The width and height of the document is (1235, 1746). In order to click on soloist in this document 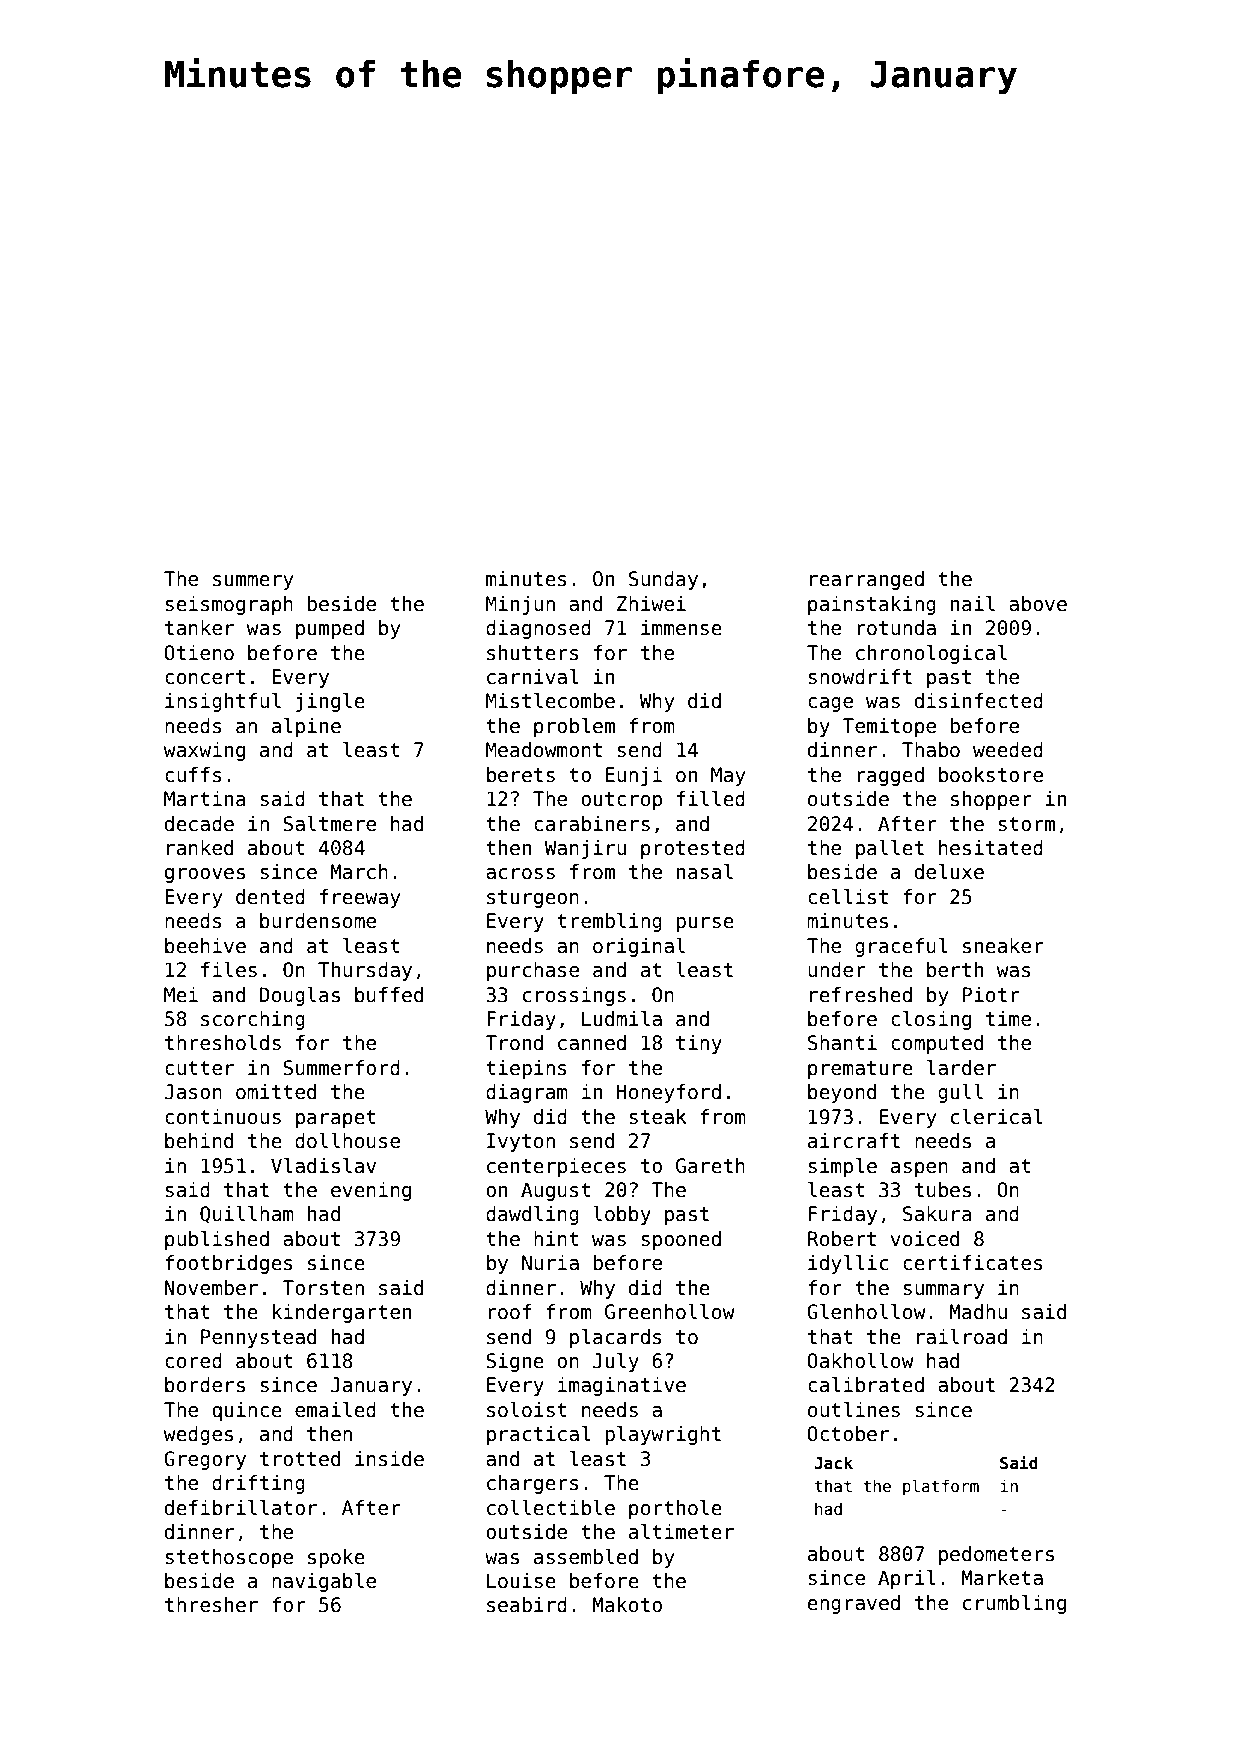, I will do `click(527, 1410)`.
